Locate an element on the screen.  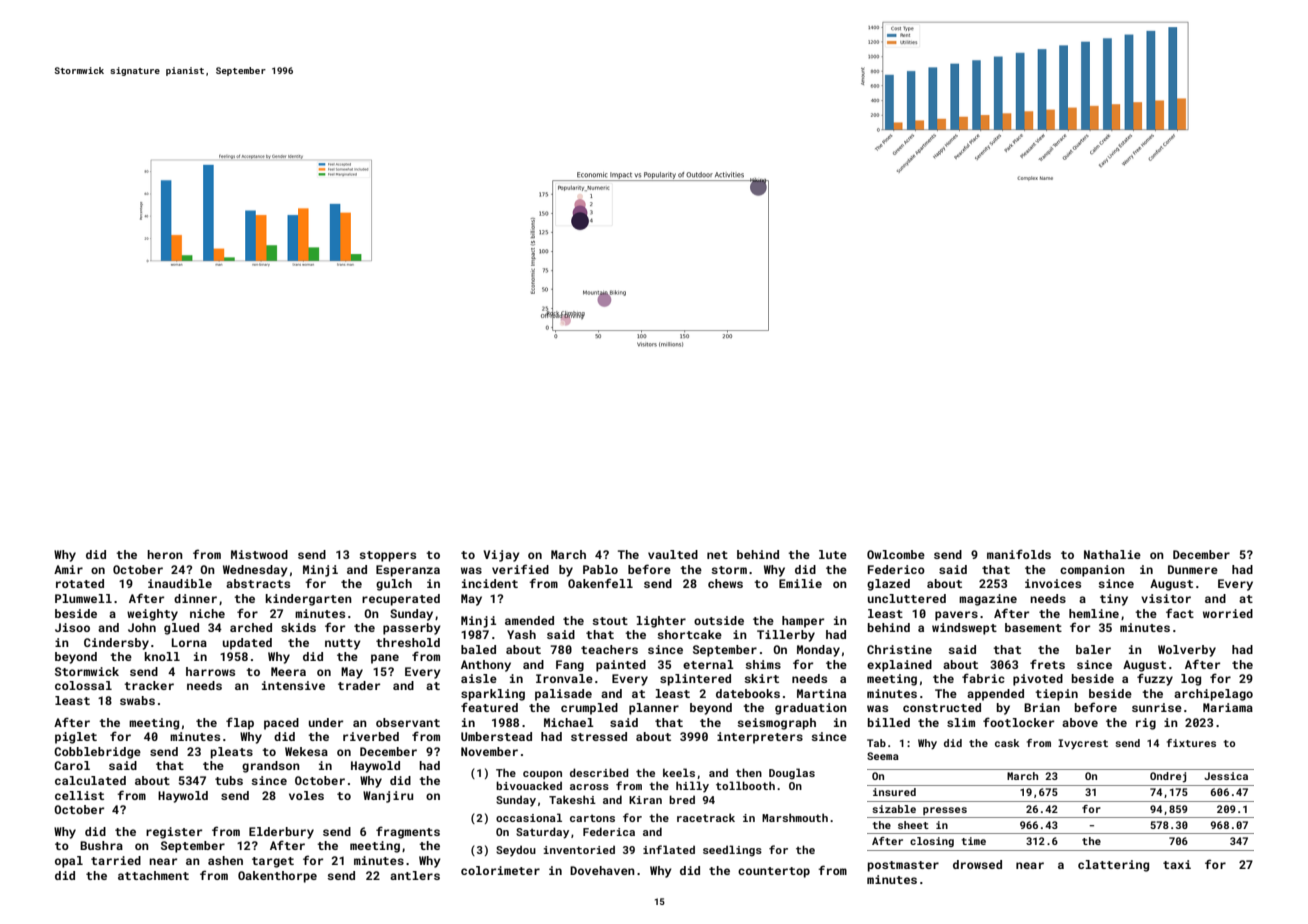
vaulted is located at coordinates (673, 554).
